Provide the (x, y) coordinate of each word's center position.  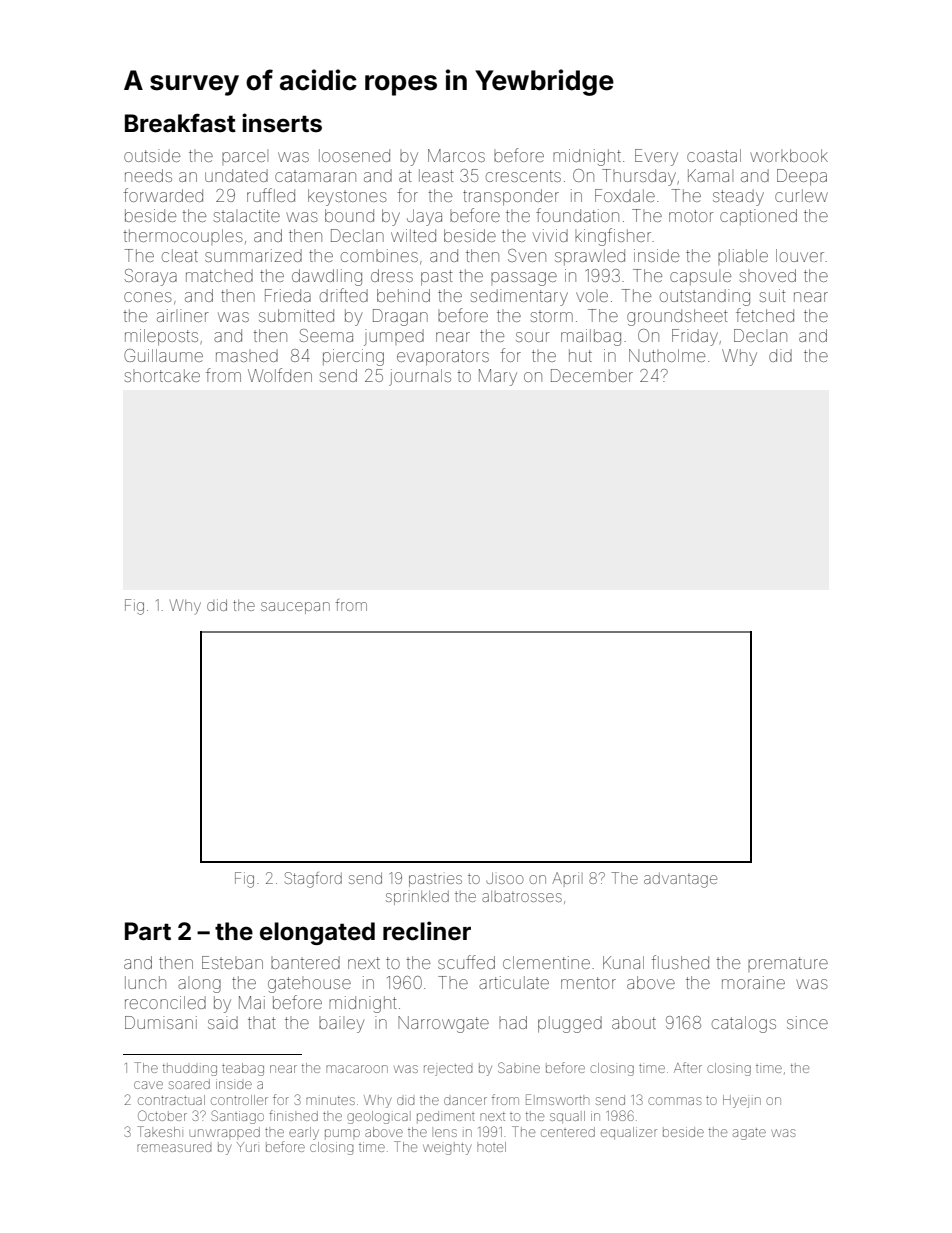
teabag (243, 1069)
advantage (680, 880)
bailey (341, 1024)
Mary (498, 377)
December (592, 375)
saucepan (295, 608)
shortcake (162, 375)
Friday (695, 337)
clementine (546, 962)
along (199, 986)
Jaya (424, 217)
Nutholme (667, 355)
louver (800, 255)
